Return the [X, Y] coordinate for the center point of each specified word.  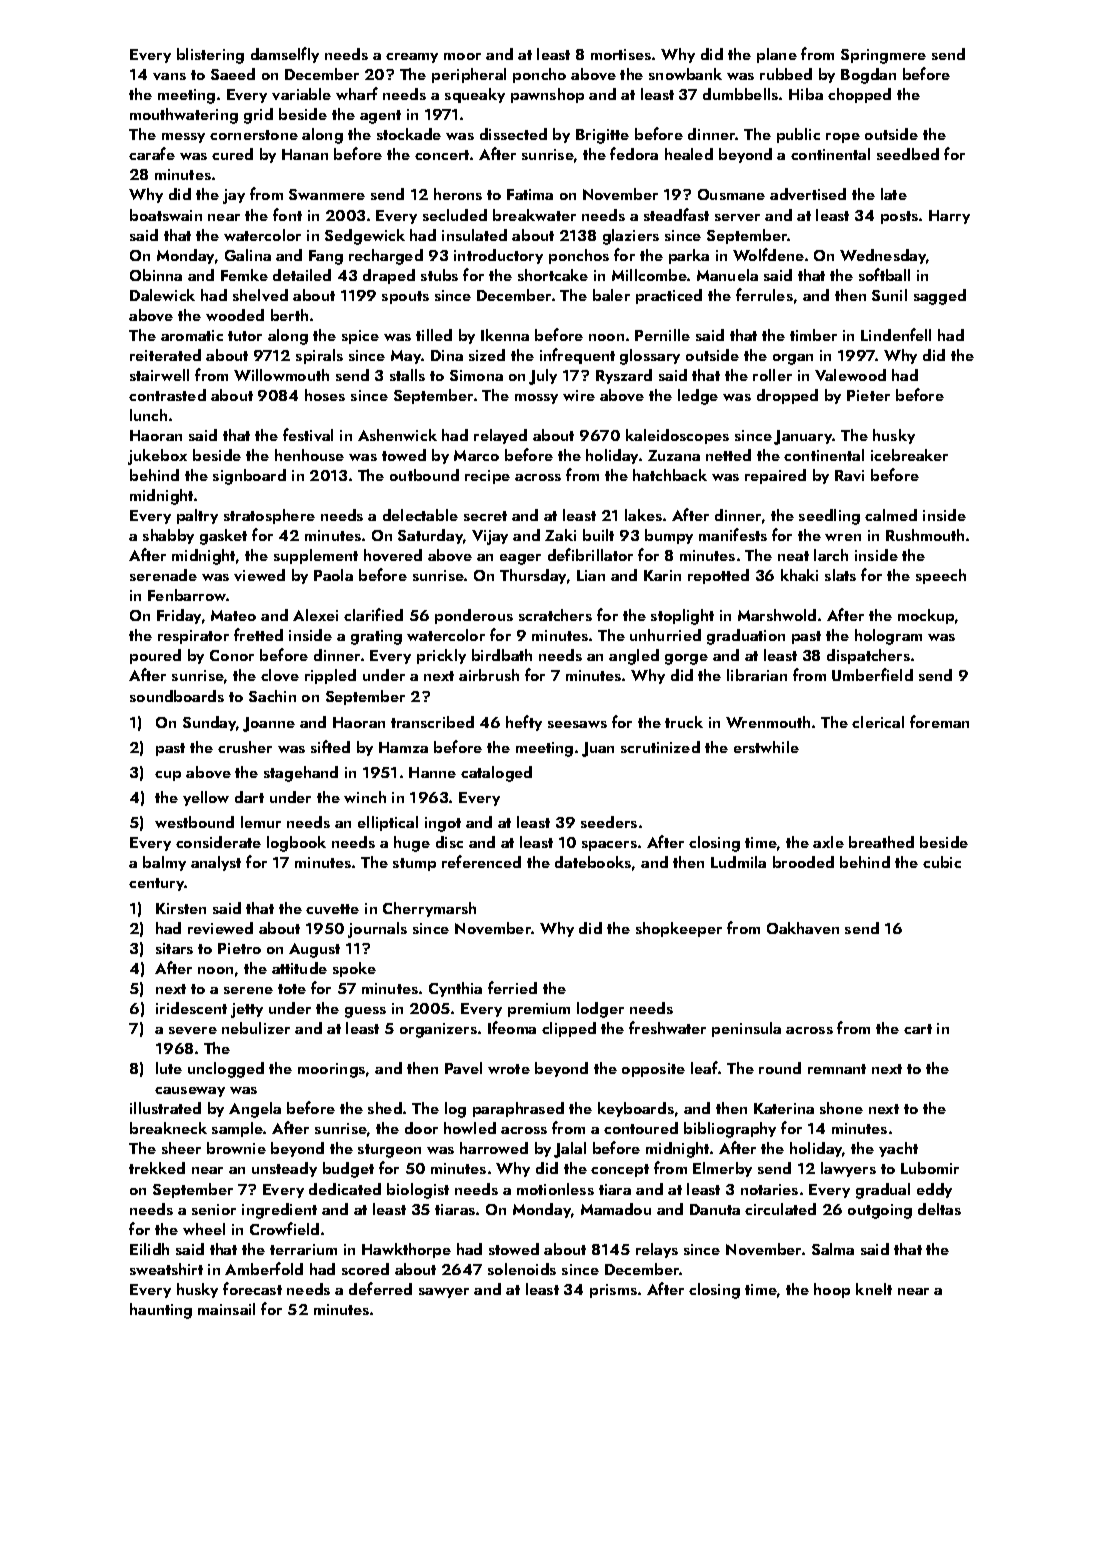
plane [777, 55]
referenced [481, 861]
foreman [939, 721]
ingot [443, 824]
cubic [942, 862]
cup [168, 776]
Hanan [305, 154]
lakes [643, 515]
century [157, 884]
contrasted [167, 395]
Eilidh [149, 1249]
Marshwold [777, 615]
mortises [621, 54]
